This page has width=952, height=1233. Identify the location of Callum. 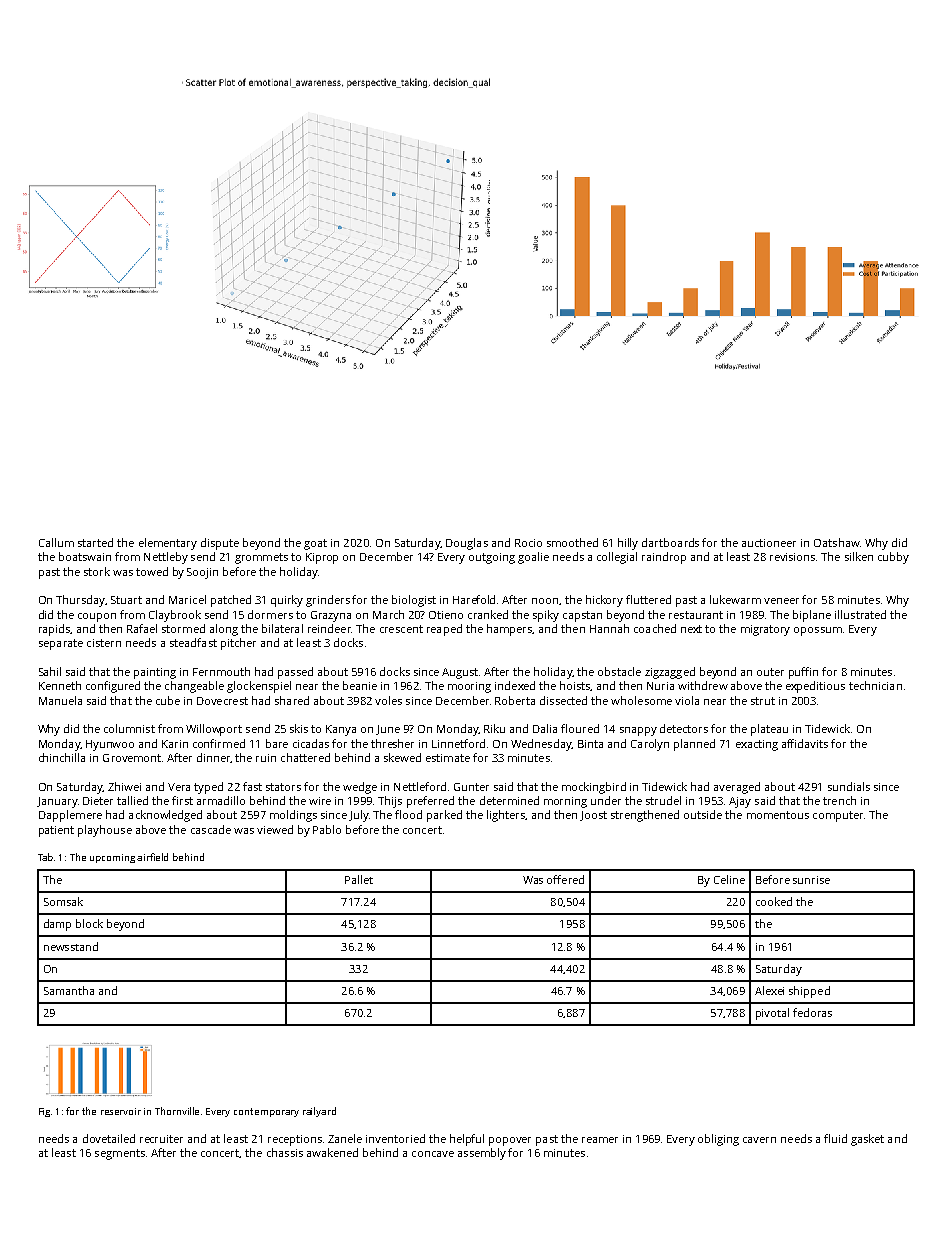
(56, 542).
